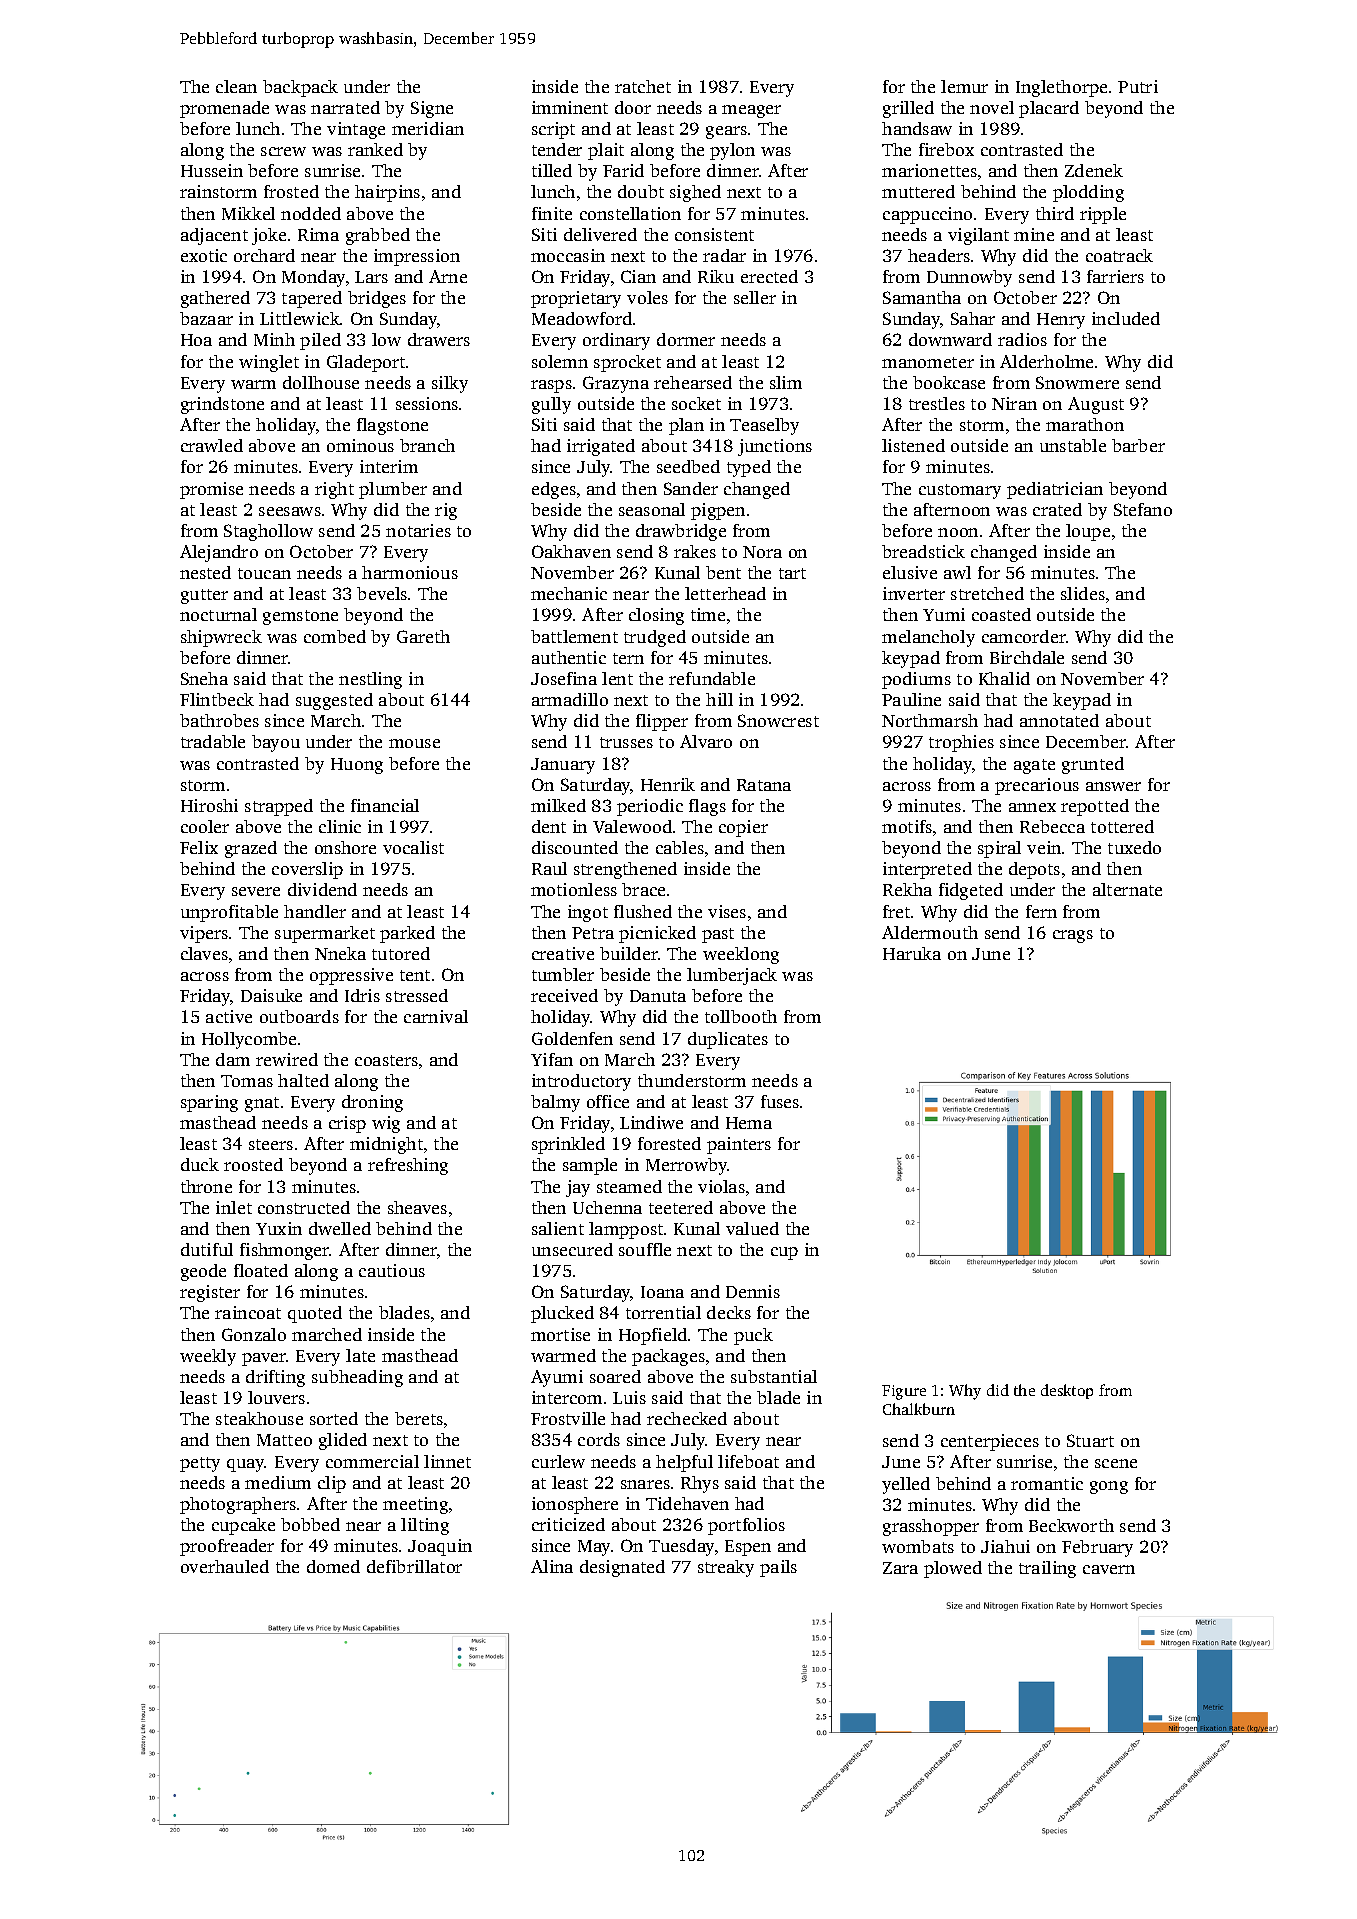  Describe the element at coordinates (764, 785) in the screenshot. I see `Ratana` at that location.
